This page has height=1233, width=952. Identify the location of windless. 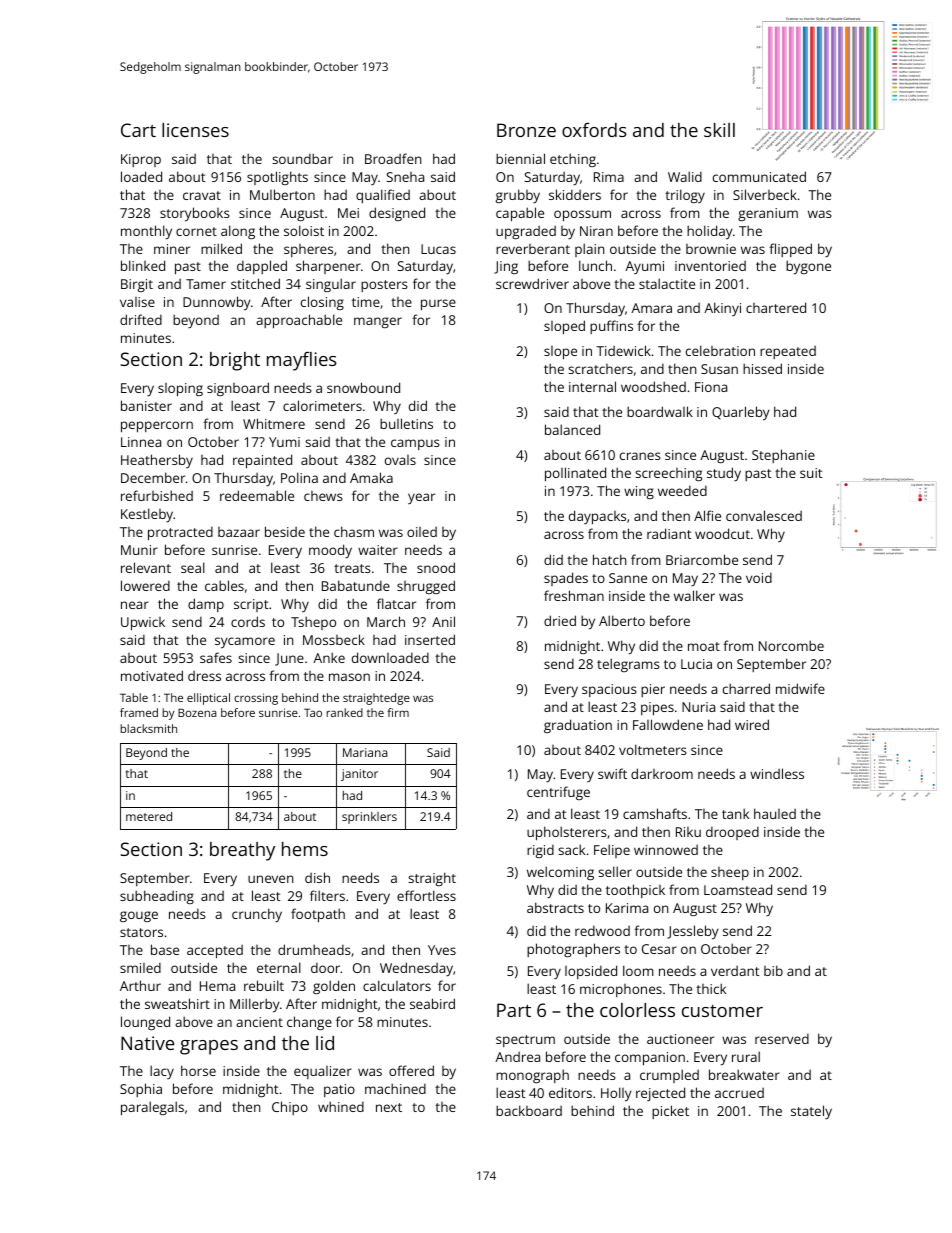
(777, 773).
